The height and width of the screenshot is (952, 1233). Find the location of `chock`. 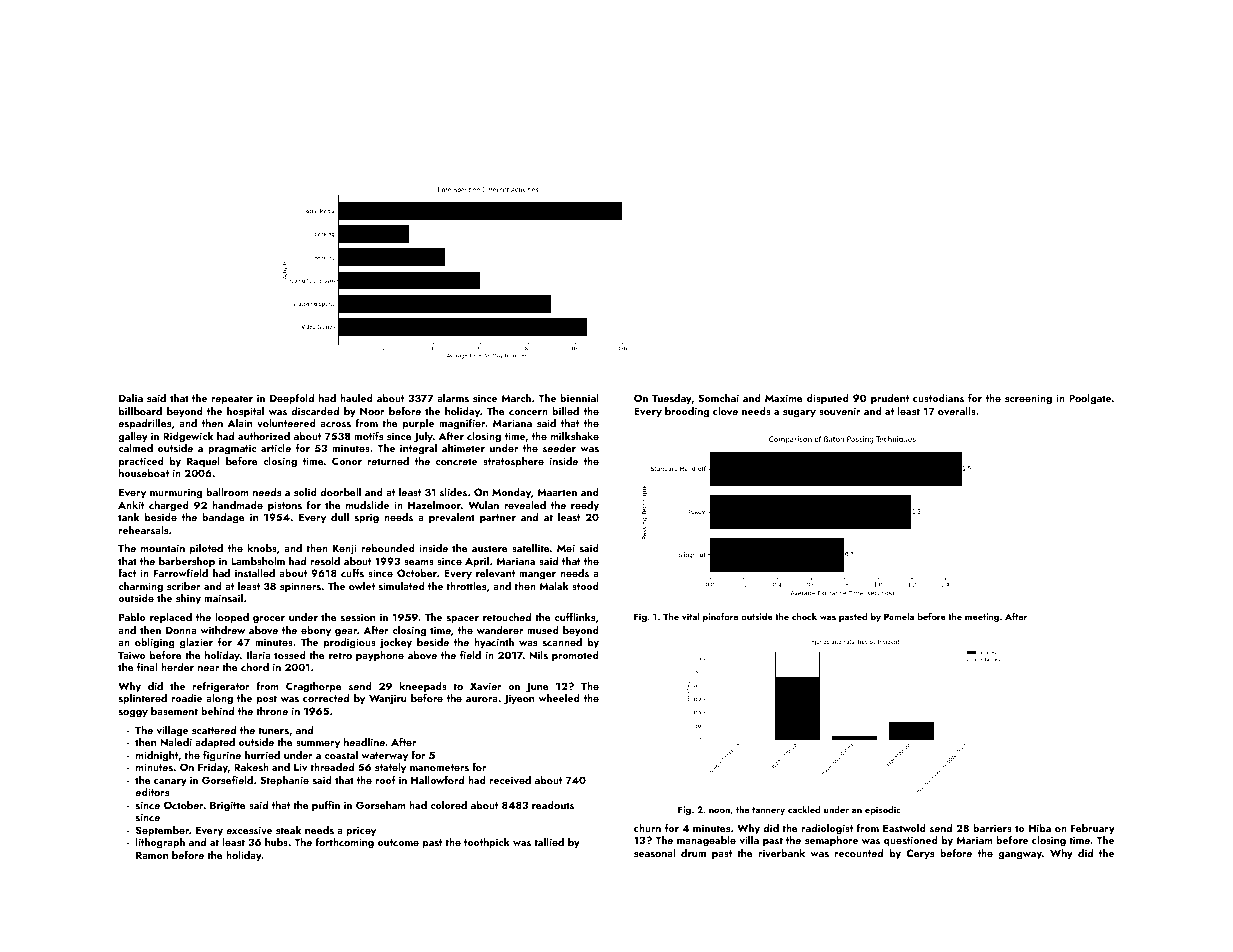

chock is located at coordinates (804, 616).
